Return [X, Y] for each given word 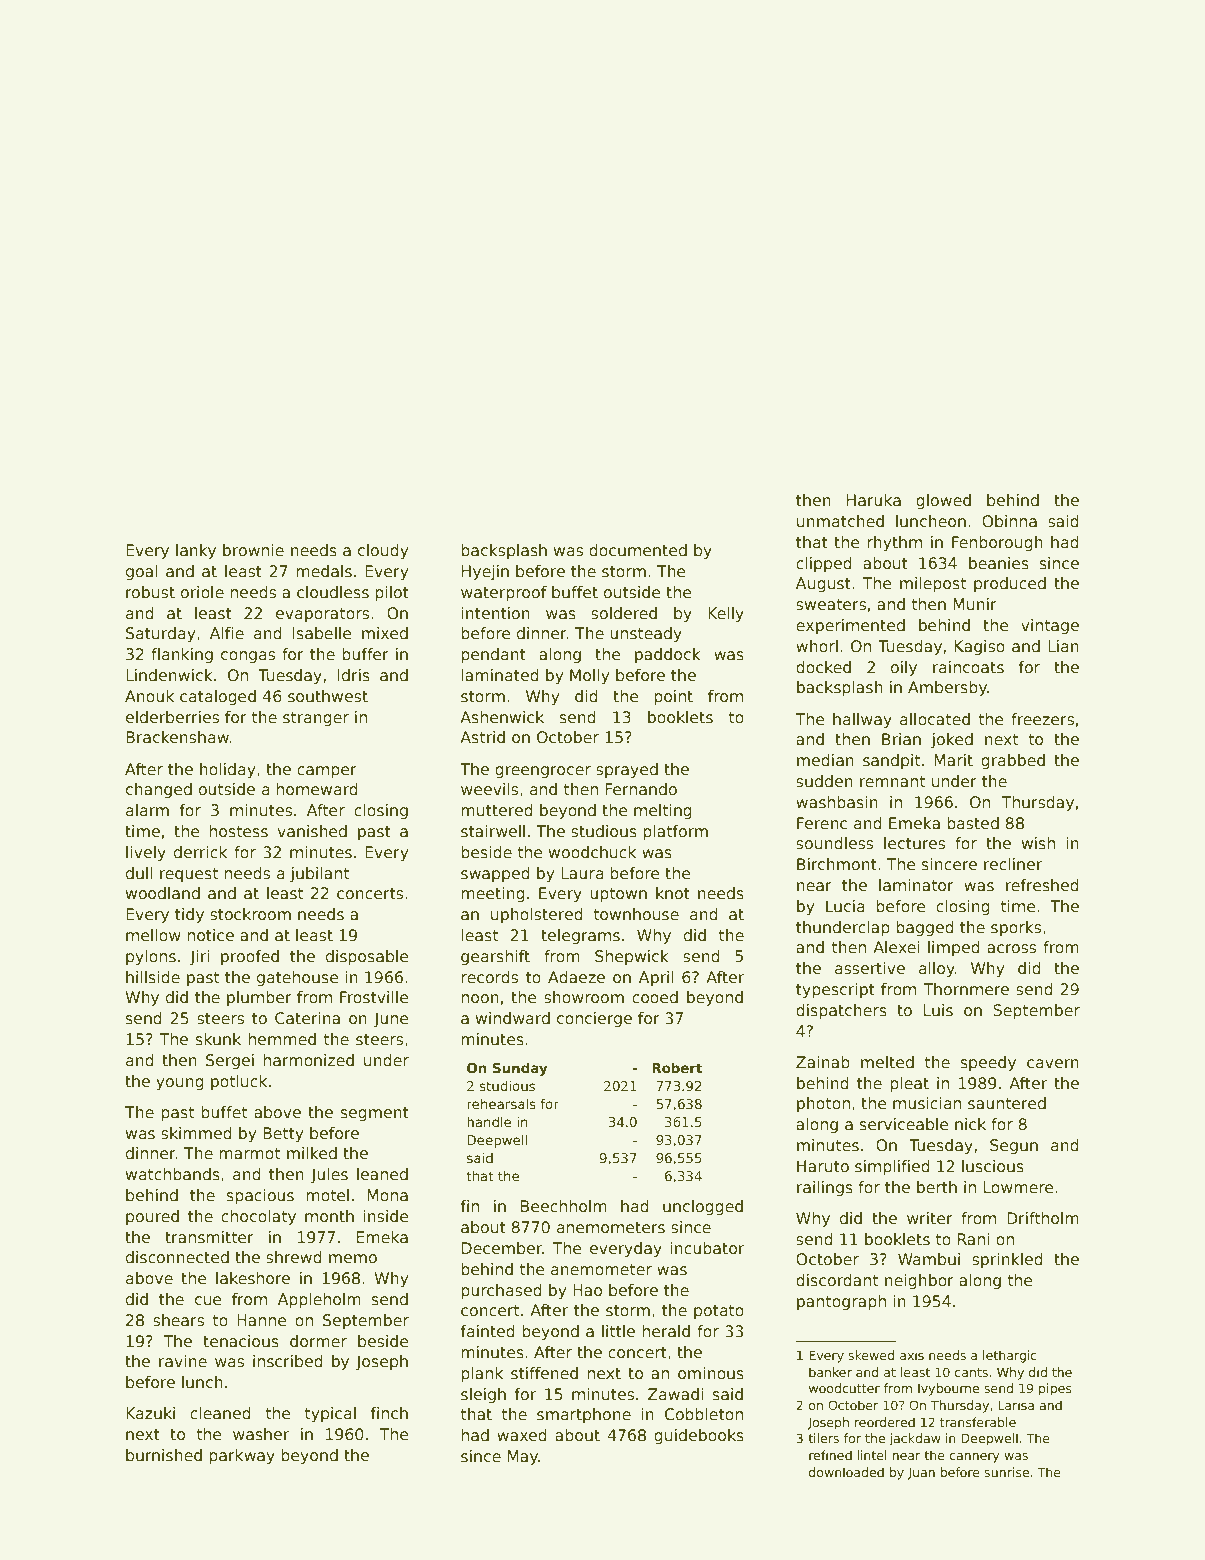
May [523, 1457]
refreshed [1042, 885]
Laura [582, 873]
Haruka [874, 500]
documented [638, 550]
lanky [196, 551]
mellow [153, 935]
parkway [242, 1456]
